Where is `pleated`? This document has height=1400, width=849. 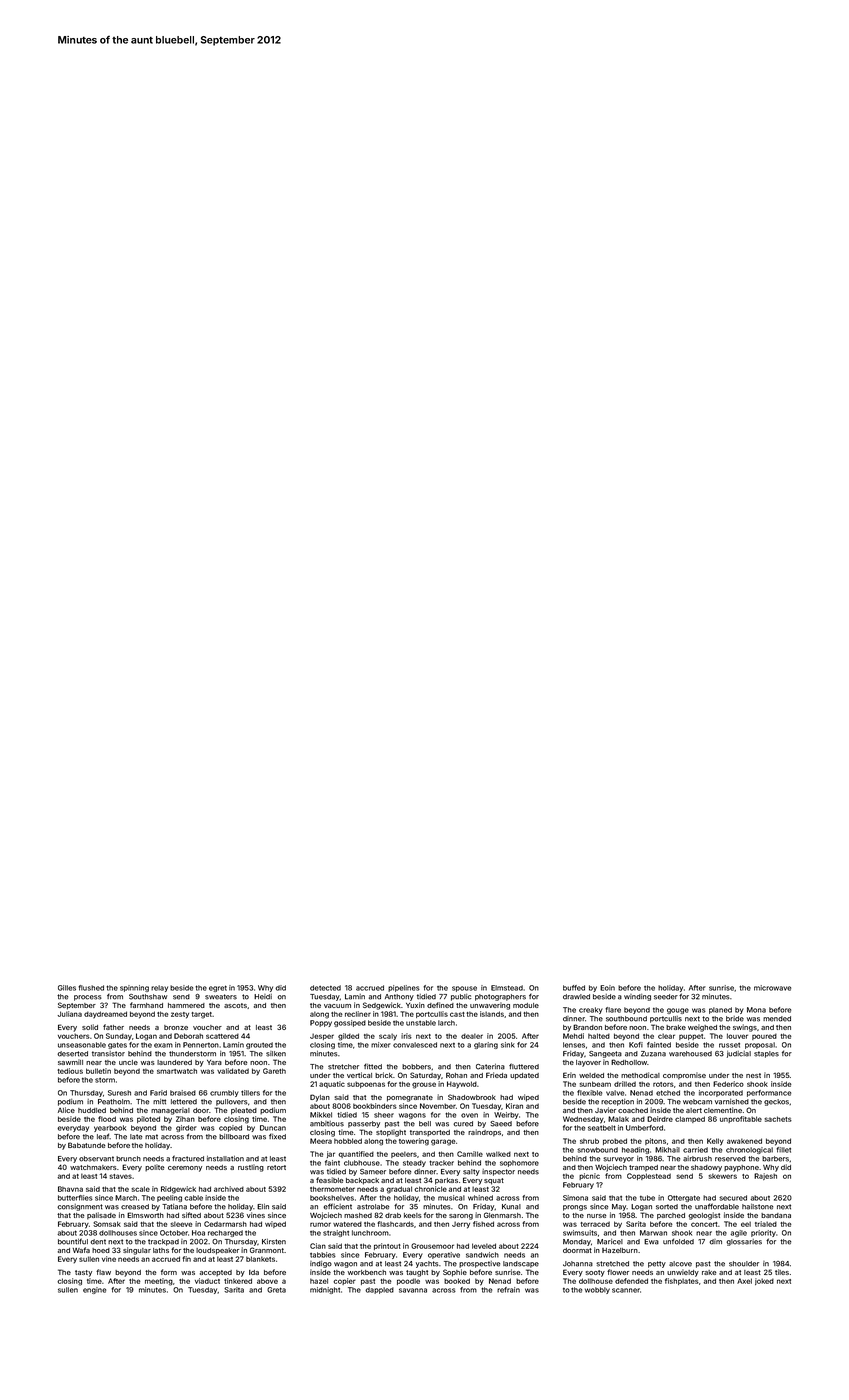 pleated is located at coordinates (244, 1111).
